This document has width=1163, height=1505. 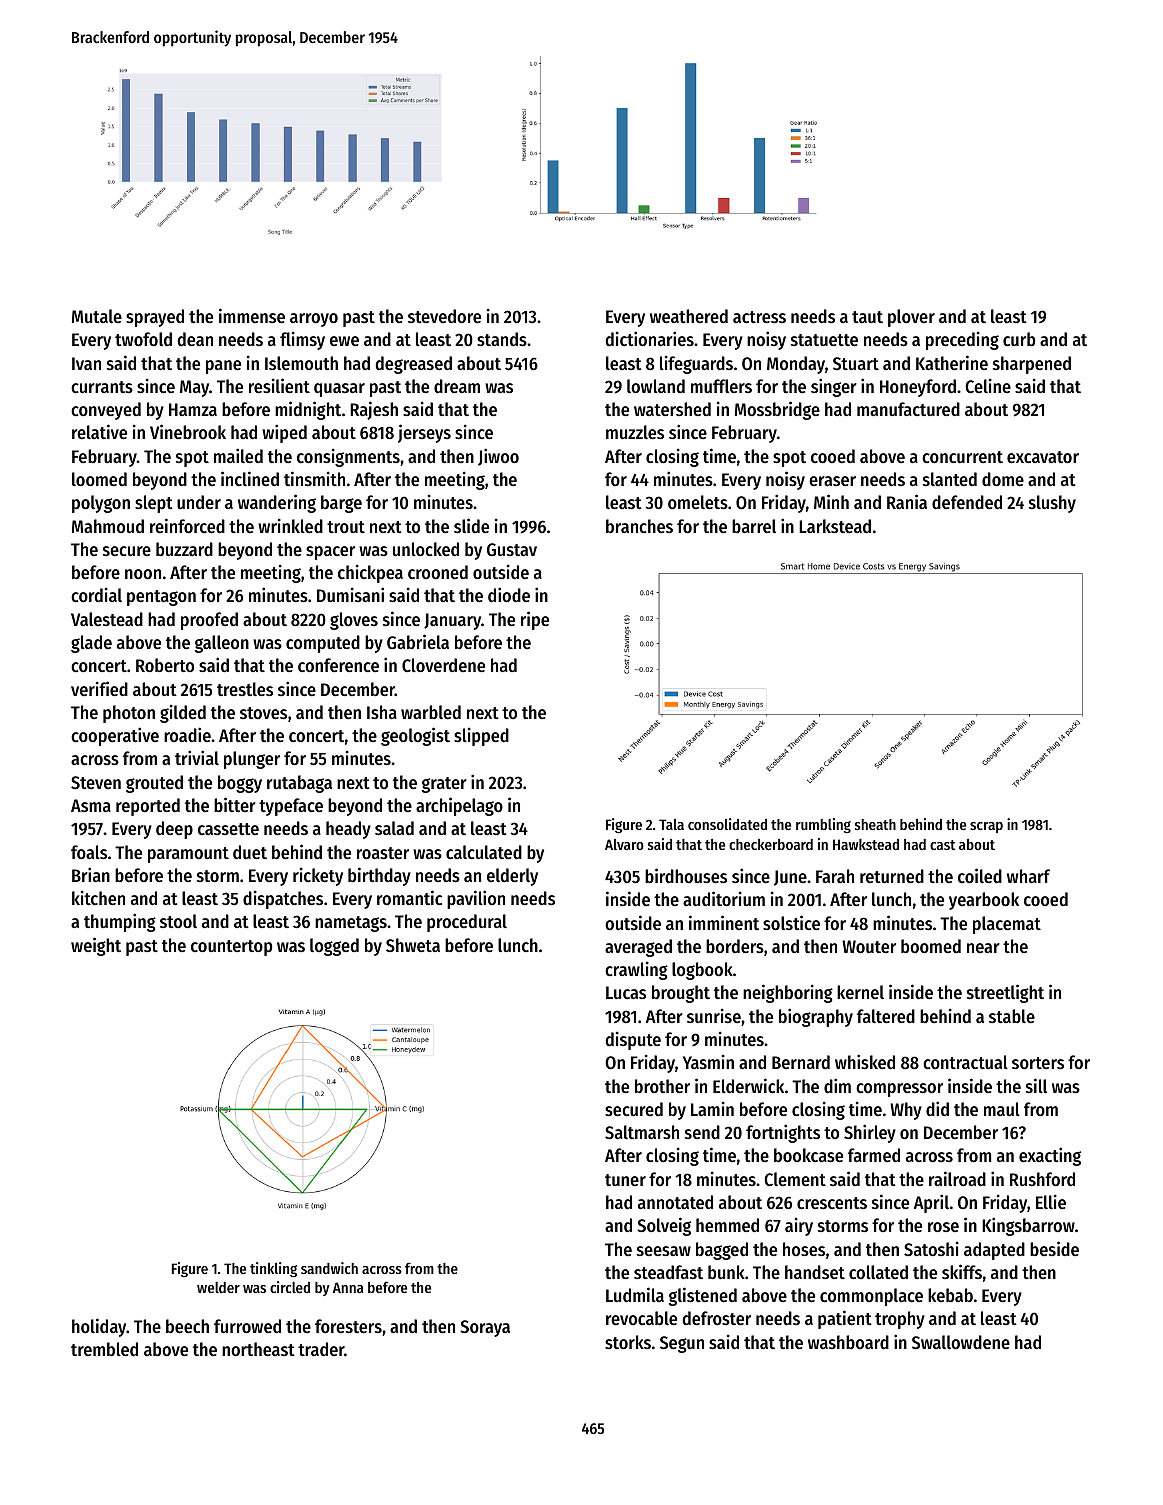 I want to click on quasar, so click(x=339, y=390).
